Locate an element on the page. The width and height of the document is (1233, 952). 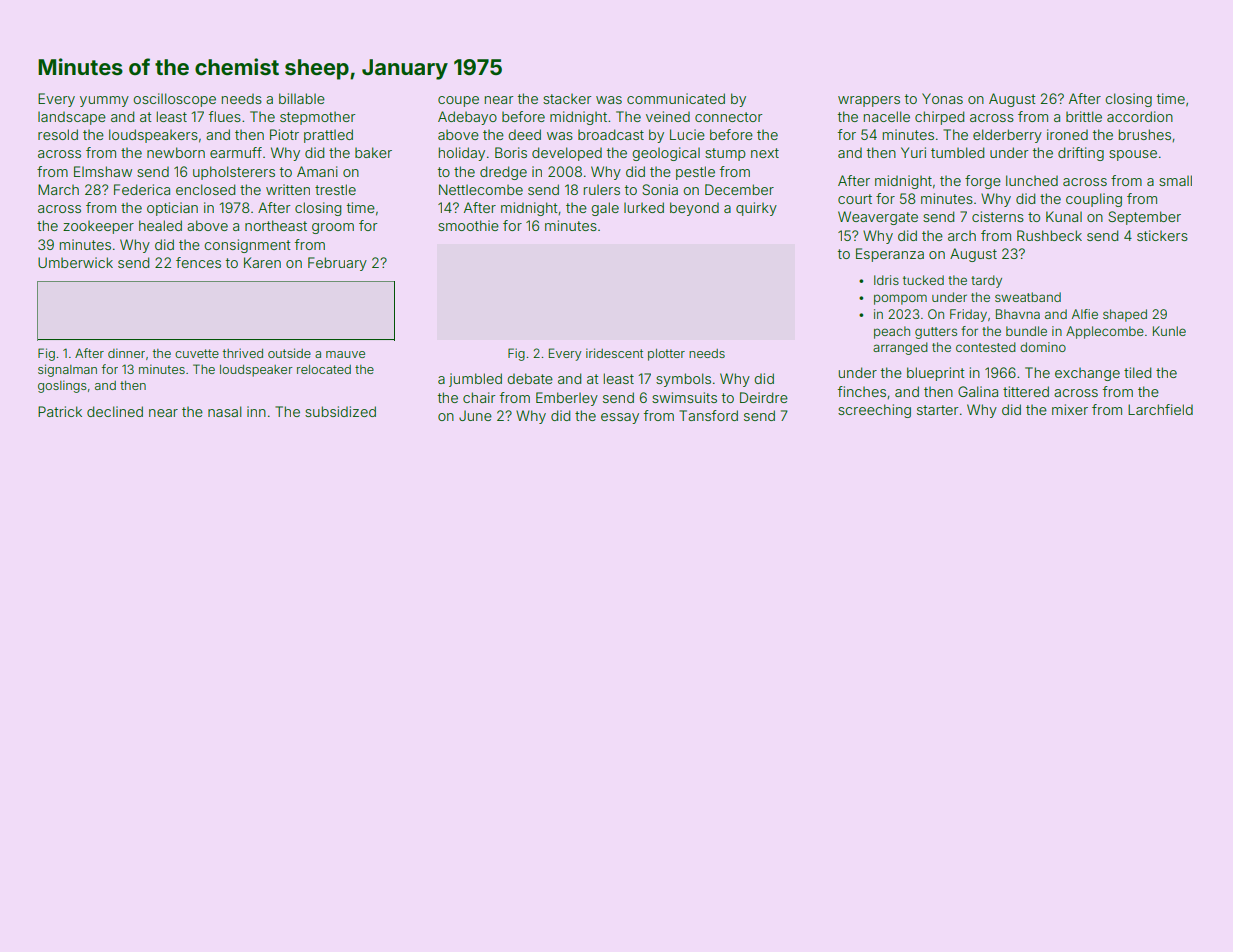
northeast is located at coordinates (276, 225).
